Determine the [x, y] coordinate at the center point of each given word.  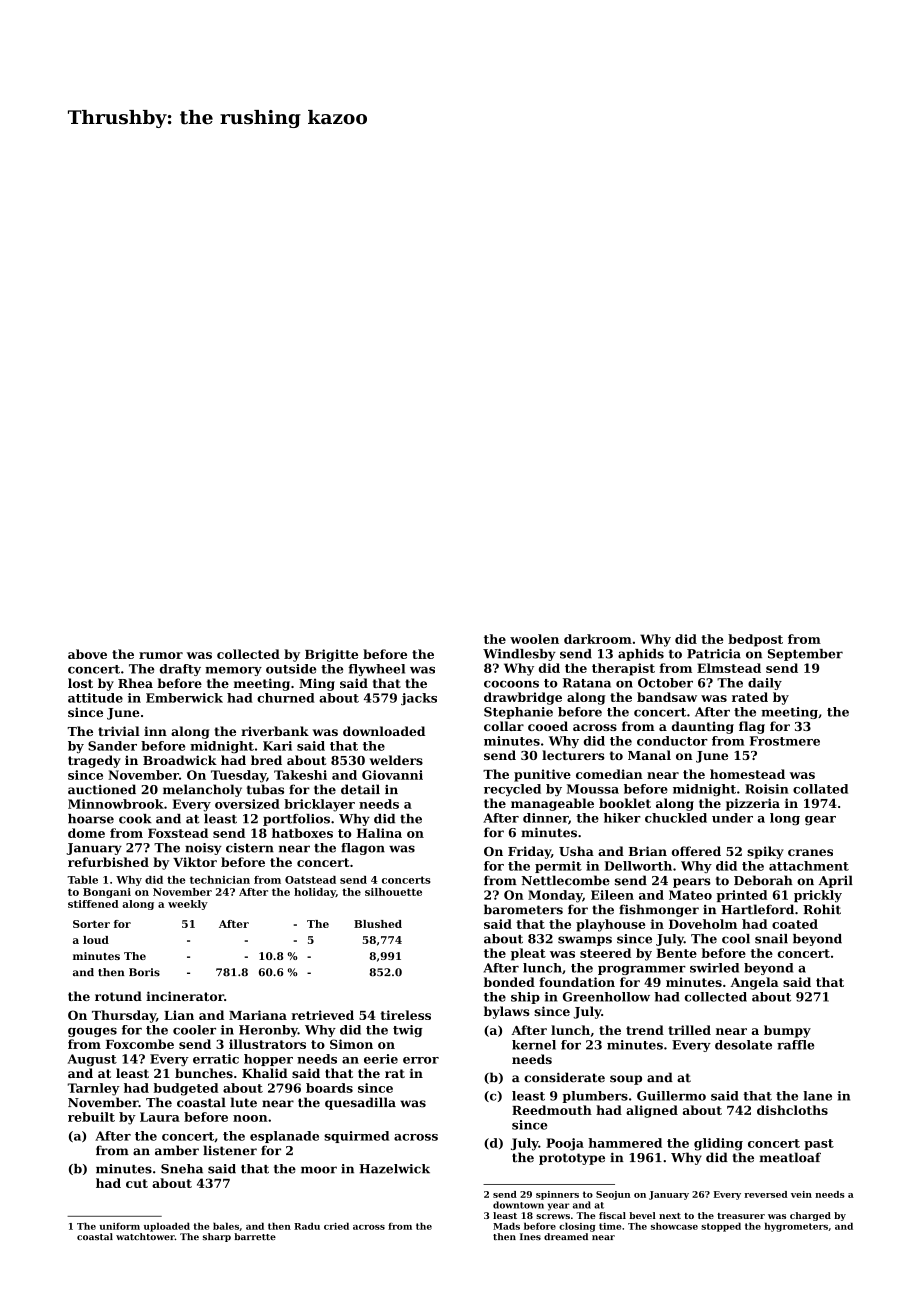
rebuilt [91, 1117]
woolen [534, 639]
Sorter [91, 924]
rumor [161, 655]
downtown [518, 1205]
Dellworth [638, 866]
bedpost [755, 640]
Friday [529, 852]
